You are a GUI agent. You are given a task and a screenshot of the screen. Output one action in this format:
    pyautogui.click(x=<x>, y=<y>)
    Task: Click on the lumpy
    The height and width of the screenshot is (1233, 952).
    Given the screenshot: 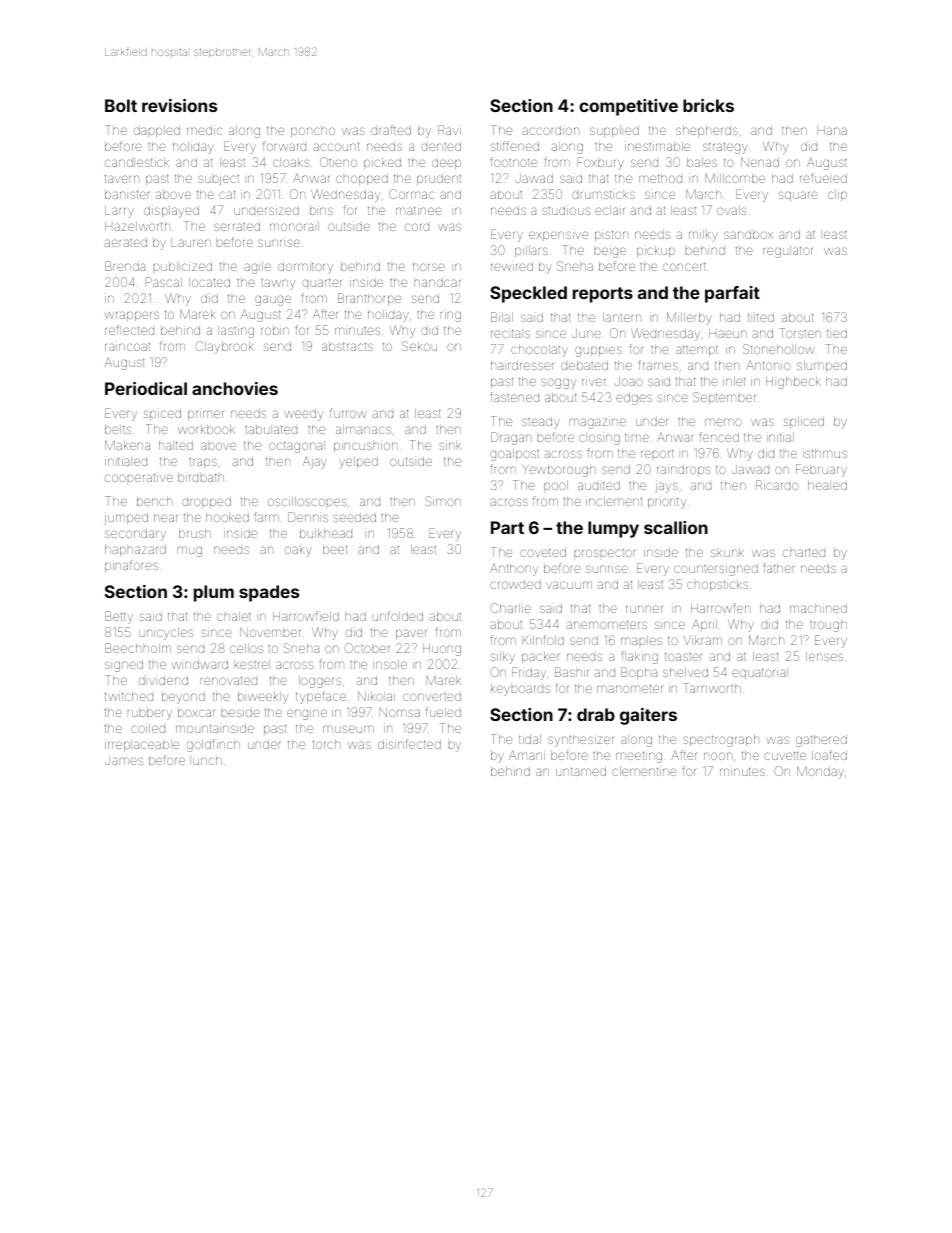 What is the action you would take?
    pyautogui.click(x=613, y=529)
